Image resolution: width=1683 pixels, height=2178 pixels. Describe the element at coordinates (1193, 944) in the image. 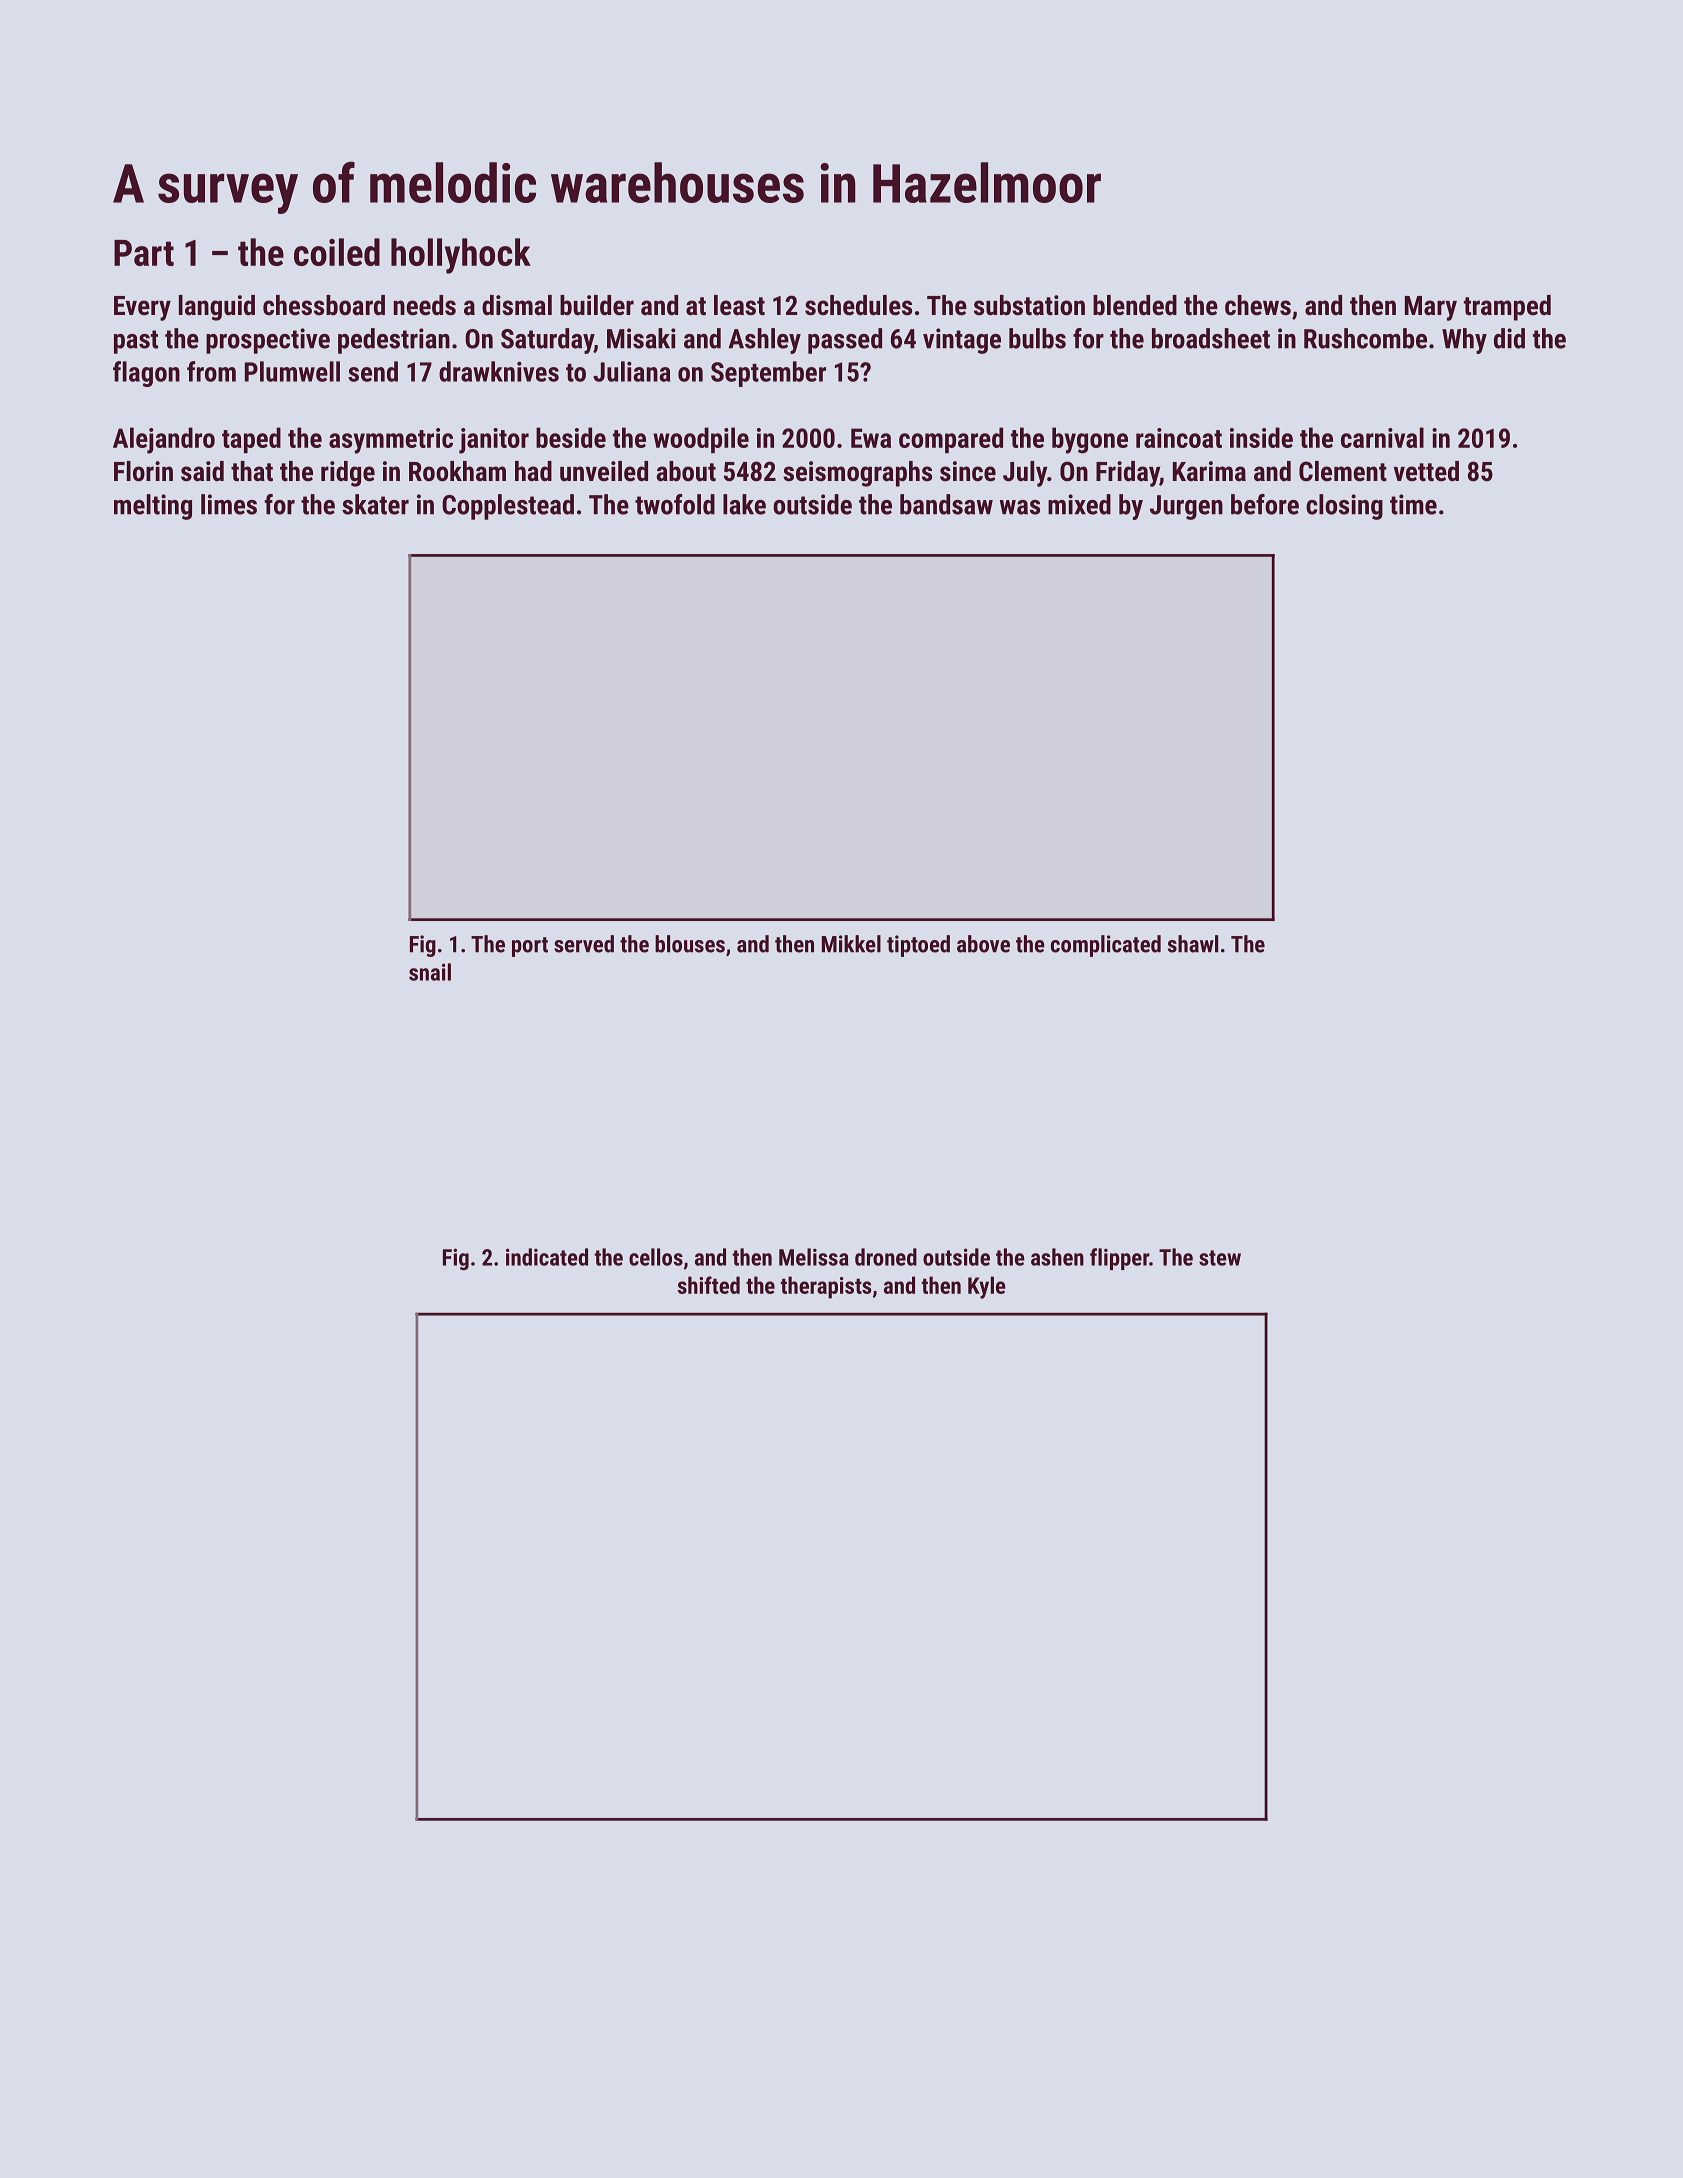

I see `shawl` at that location.
